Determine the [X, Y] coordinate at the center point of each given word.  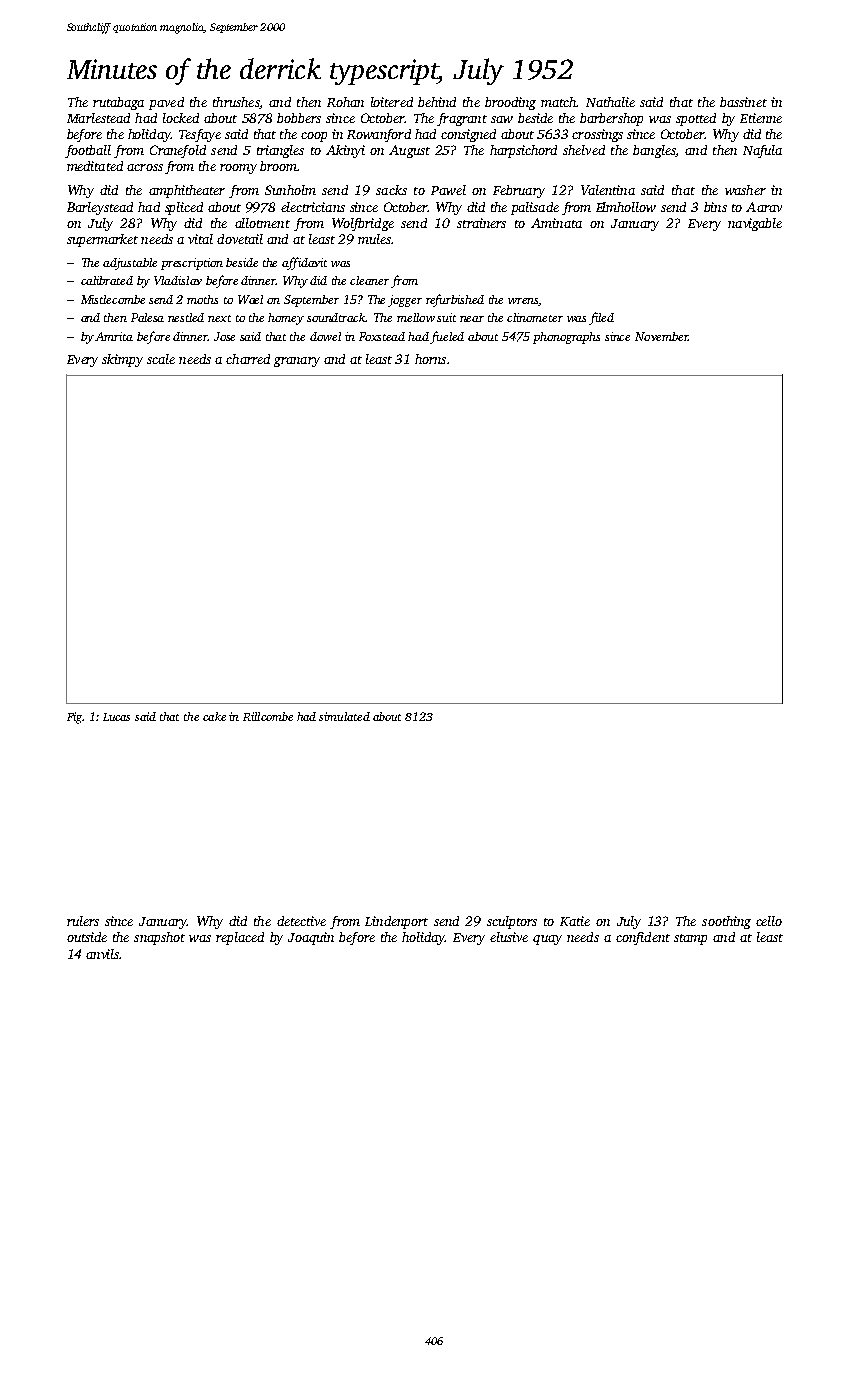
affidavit [304, 263]
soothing [726, 922]
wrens [523, 302]
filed [601, 318]
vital [200, 239]
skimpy [122, 360]
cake [214, 716]
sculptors [512, 922]
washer [745, 190]
